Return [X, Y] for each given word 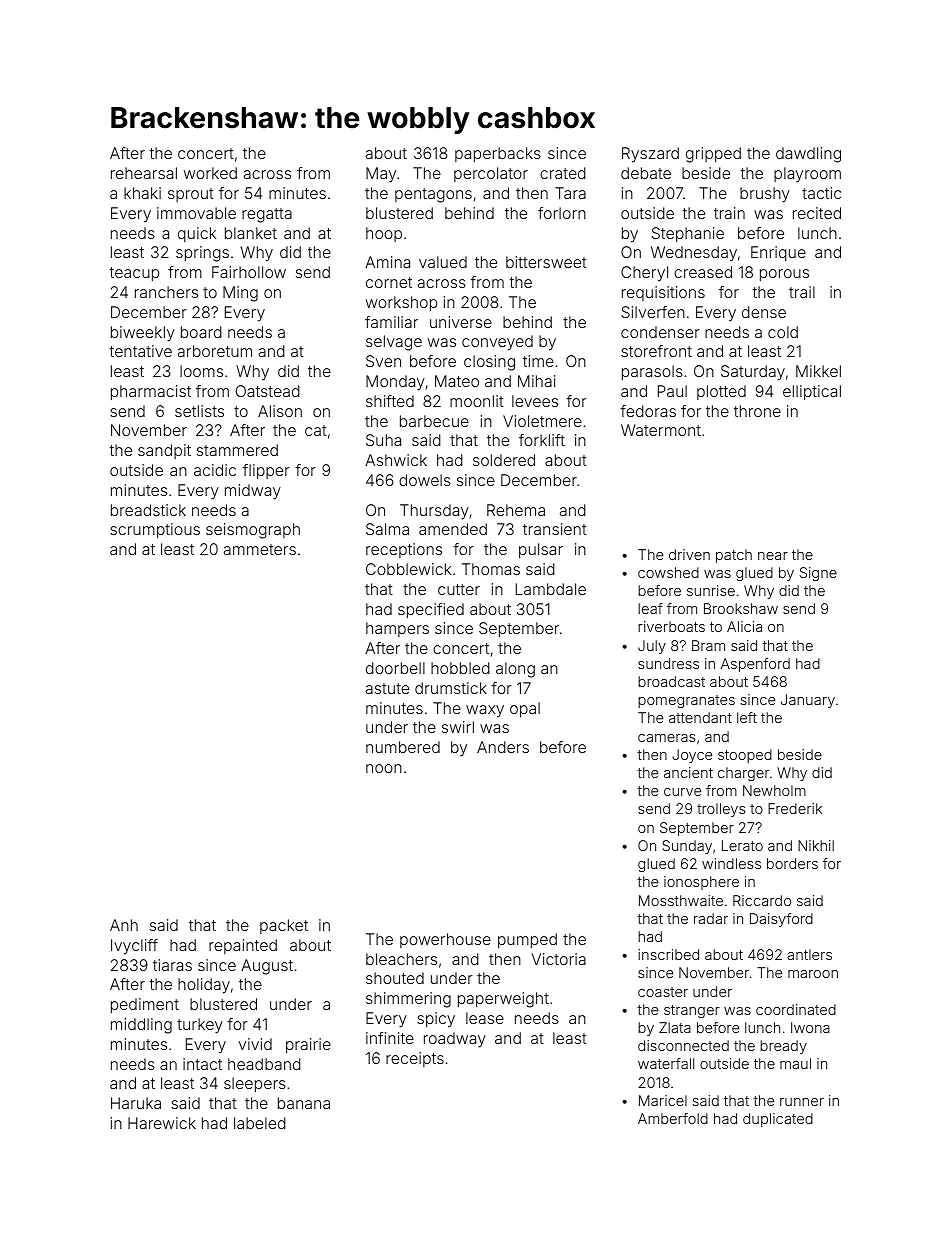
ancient [688, 772]
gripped [713, 155]
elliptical [812, 392]
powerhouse [445, 940]
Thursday [434, 512]
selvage [394, 343]
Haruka [136, 1103]
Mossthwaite [681, 900]
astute [387, 688]
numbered [403, 747]
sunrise [711, 590]
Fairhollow [249, 272]
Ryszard [650, 155]
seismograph [253, 531]
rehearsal [144, 173]
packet [284, 926]
